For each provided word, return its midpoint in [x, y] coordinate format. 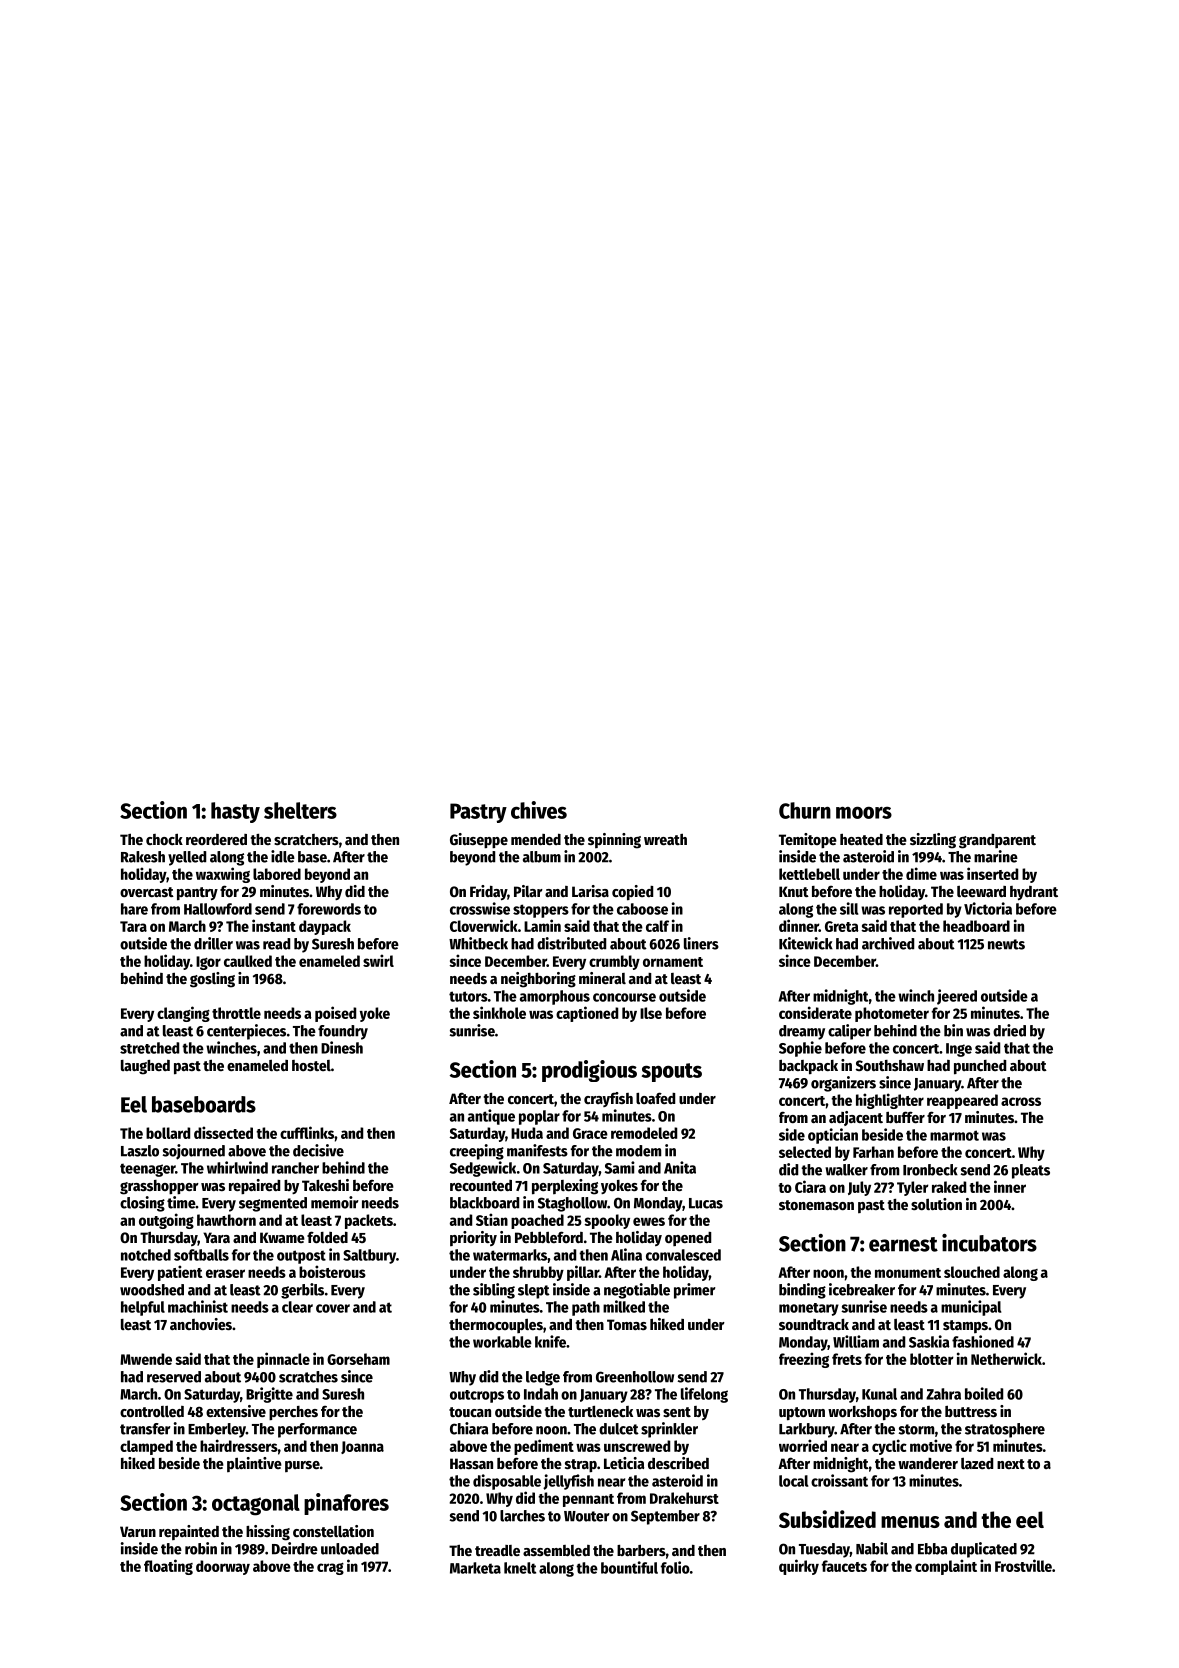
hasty [235, 812]
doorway [223, 1567]
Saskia [929, 1341]
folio [675, 1567]
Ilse [651, 1013]
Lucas [706, 1203]
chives [539, 810]
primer [695, 1291]
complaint [946, 1567]
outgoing [166, 1221]
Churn [805, 810]
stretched [149, 1048]
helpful [143, 1308]
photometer [892, 1014]
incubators [989, 1243]
